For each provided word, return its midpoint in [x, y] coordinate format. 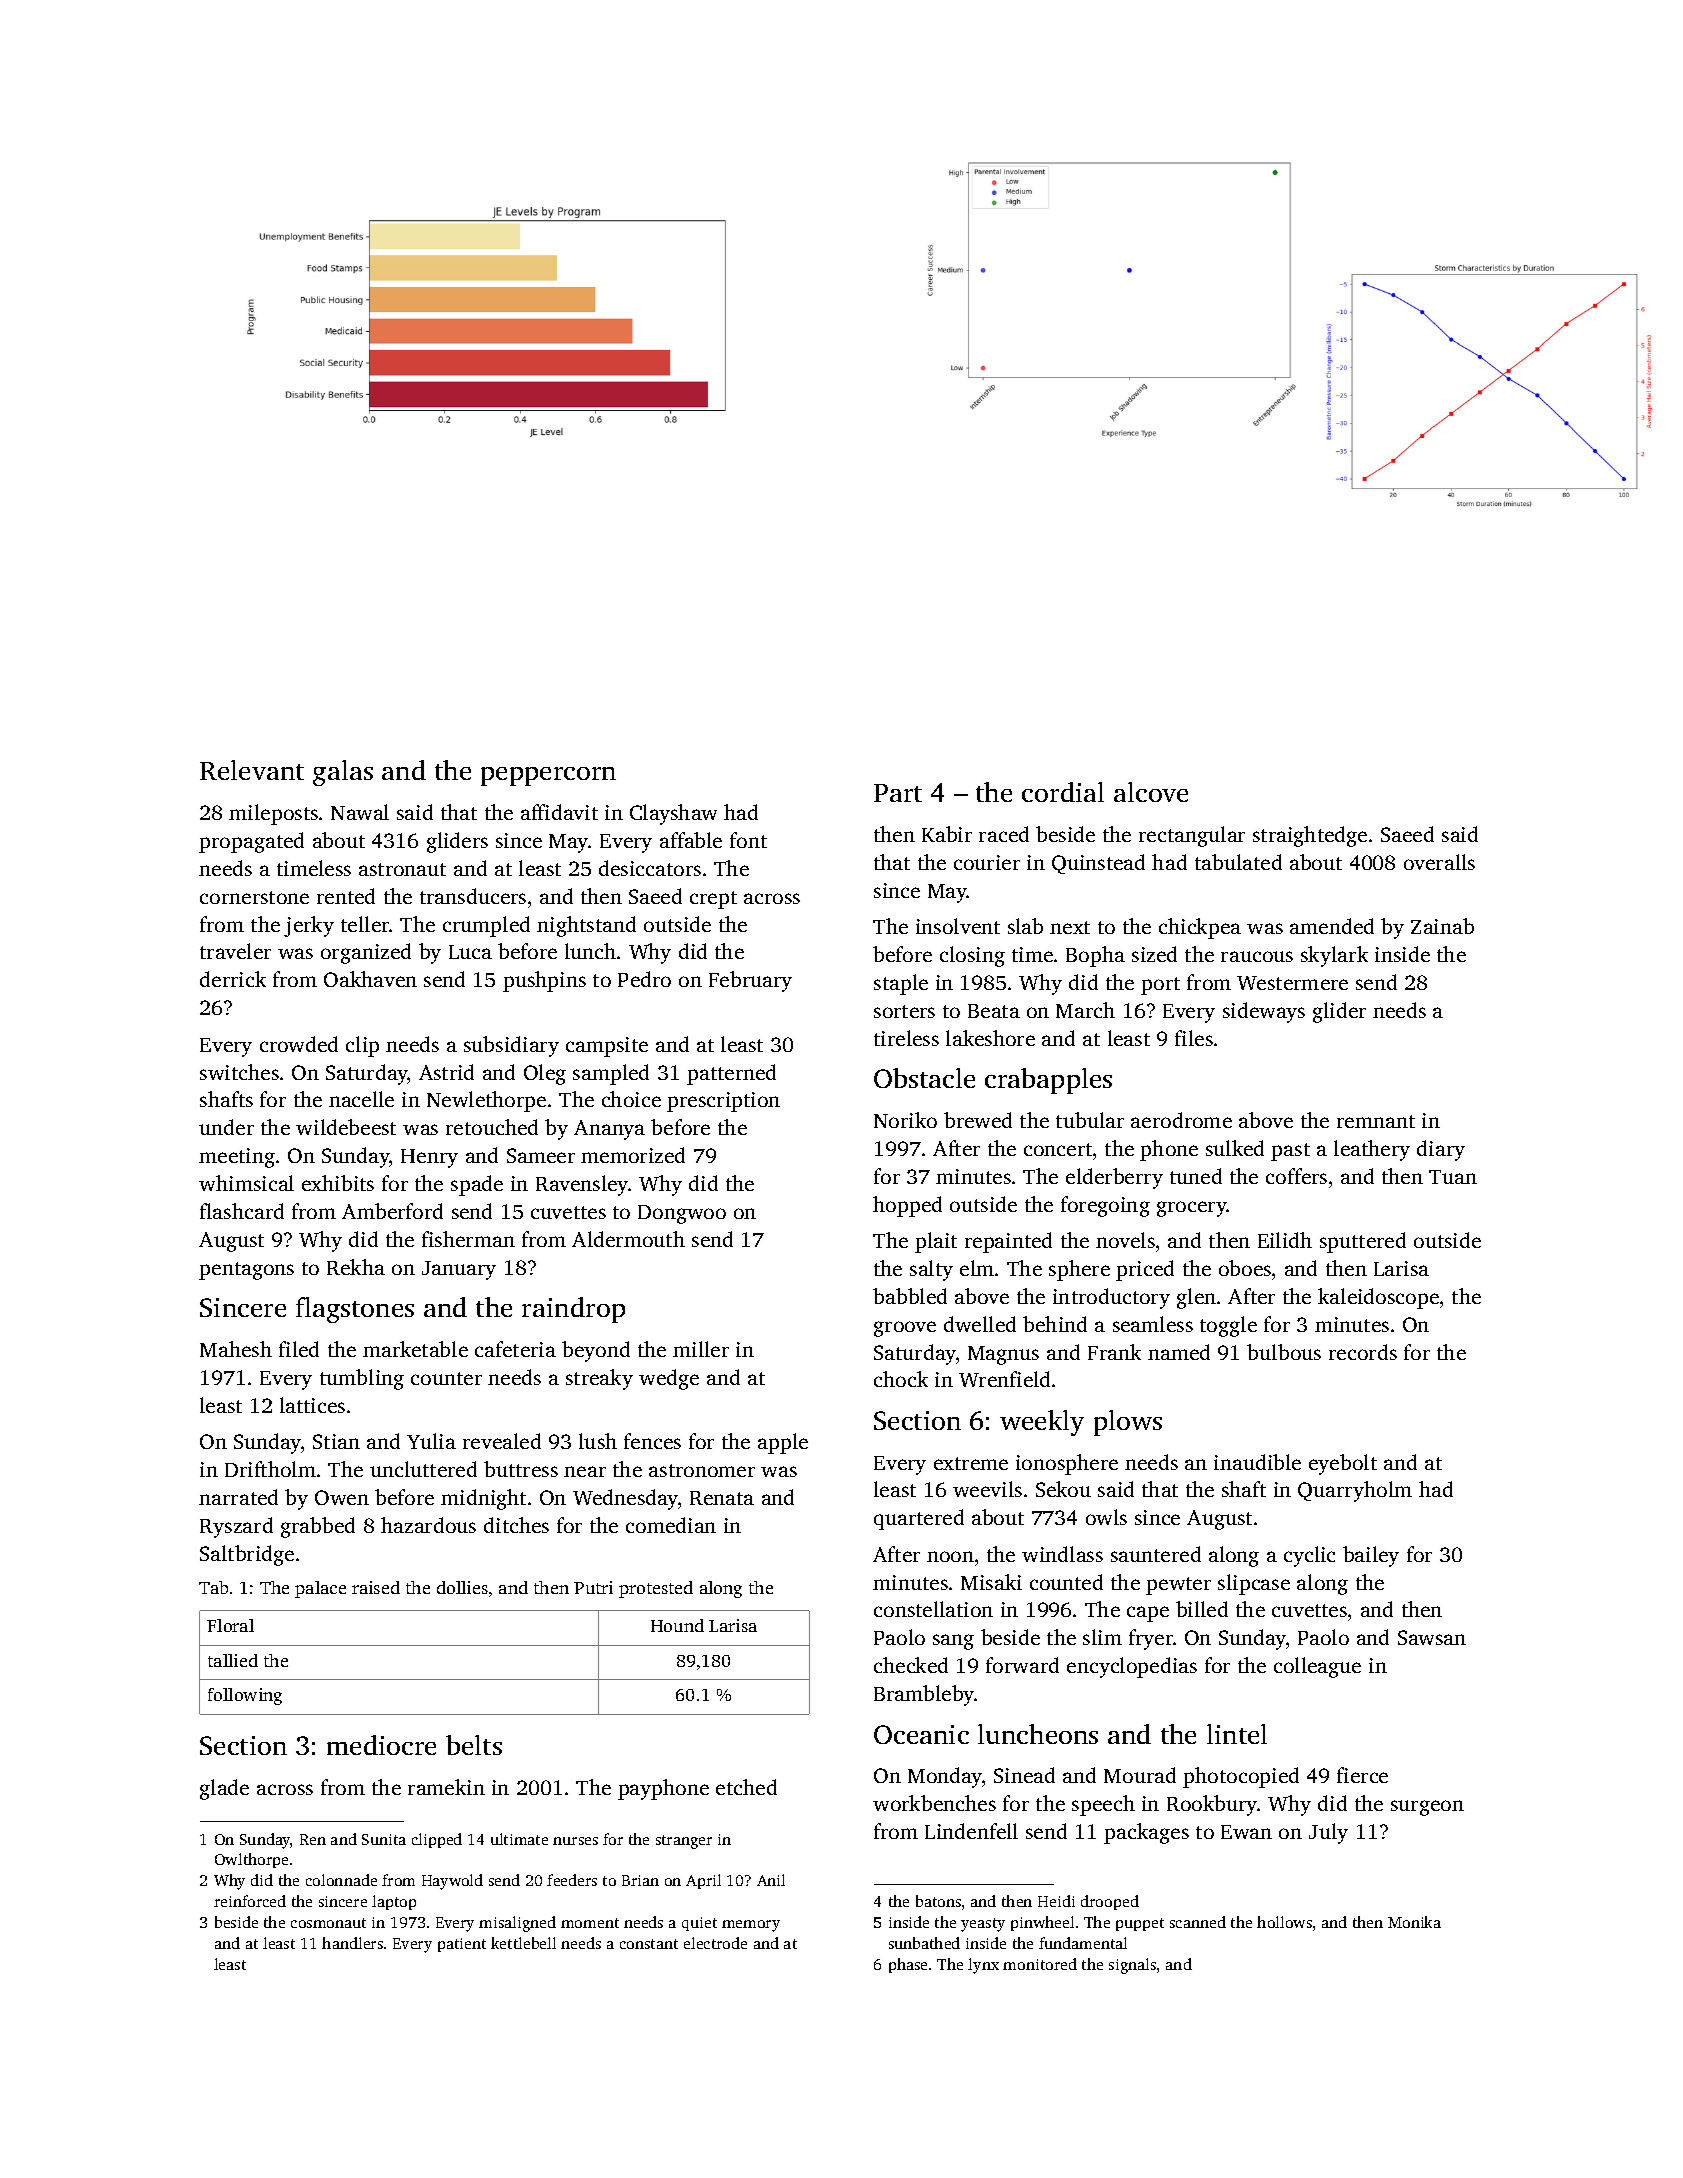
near [585, 1471]
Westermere [1292, 983]
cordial [1063, 792]
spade [477, 1185]
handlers [352, 1943]
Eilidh [1285, 1240]
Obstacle [924, 1078]
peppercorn [548, 776]
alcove [1151, 792]
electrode [715, 1943]
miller [701, 1349]
